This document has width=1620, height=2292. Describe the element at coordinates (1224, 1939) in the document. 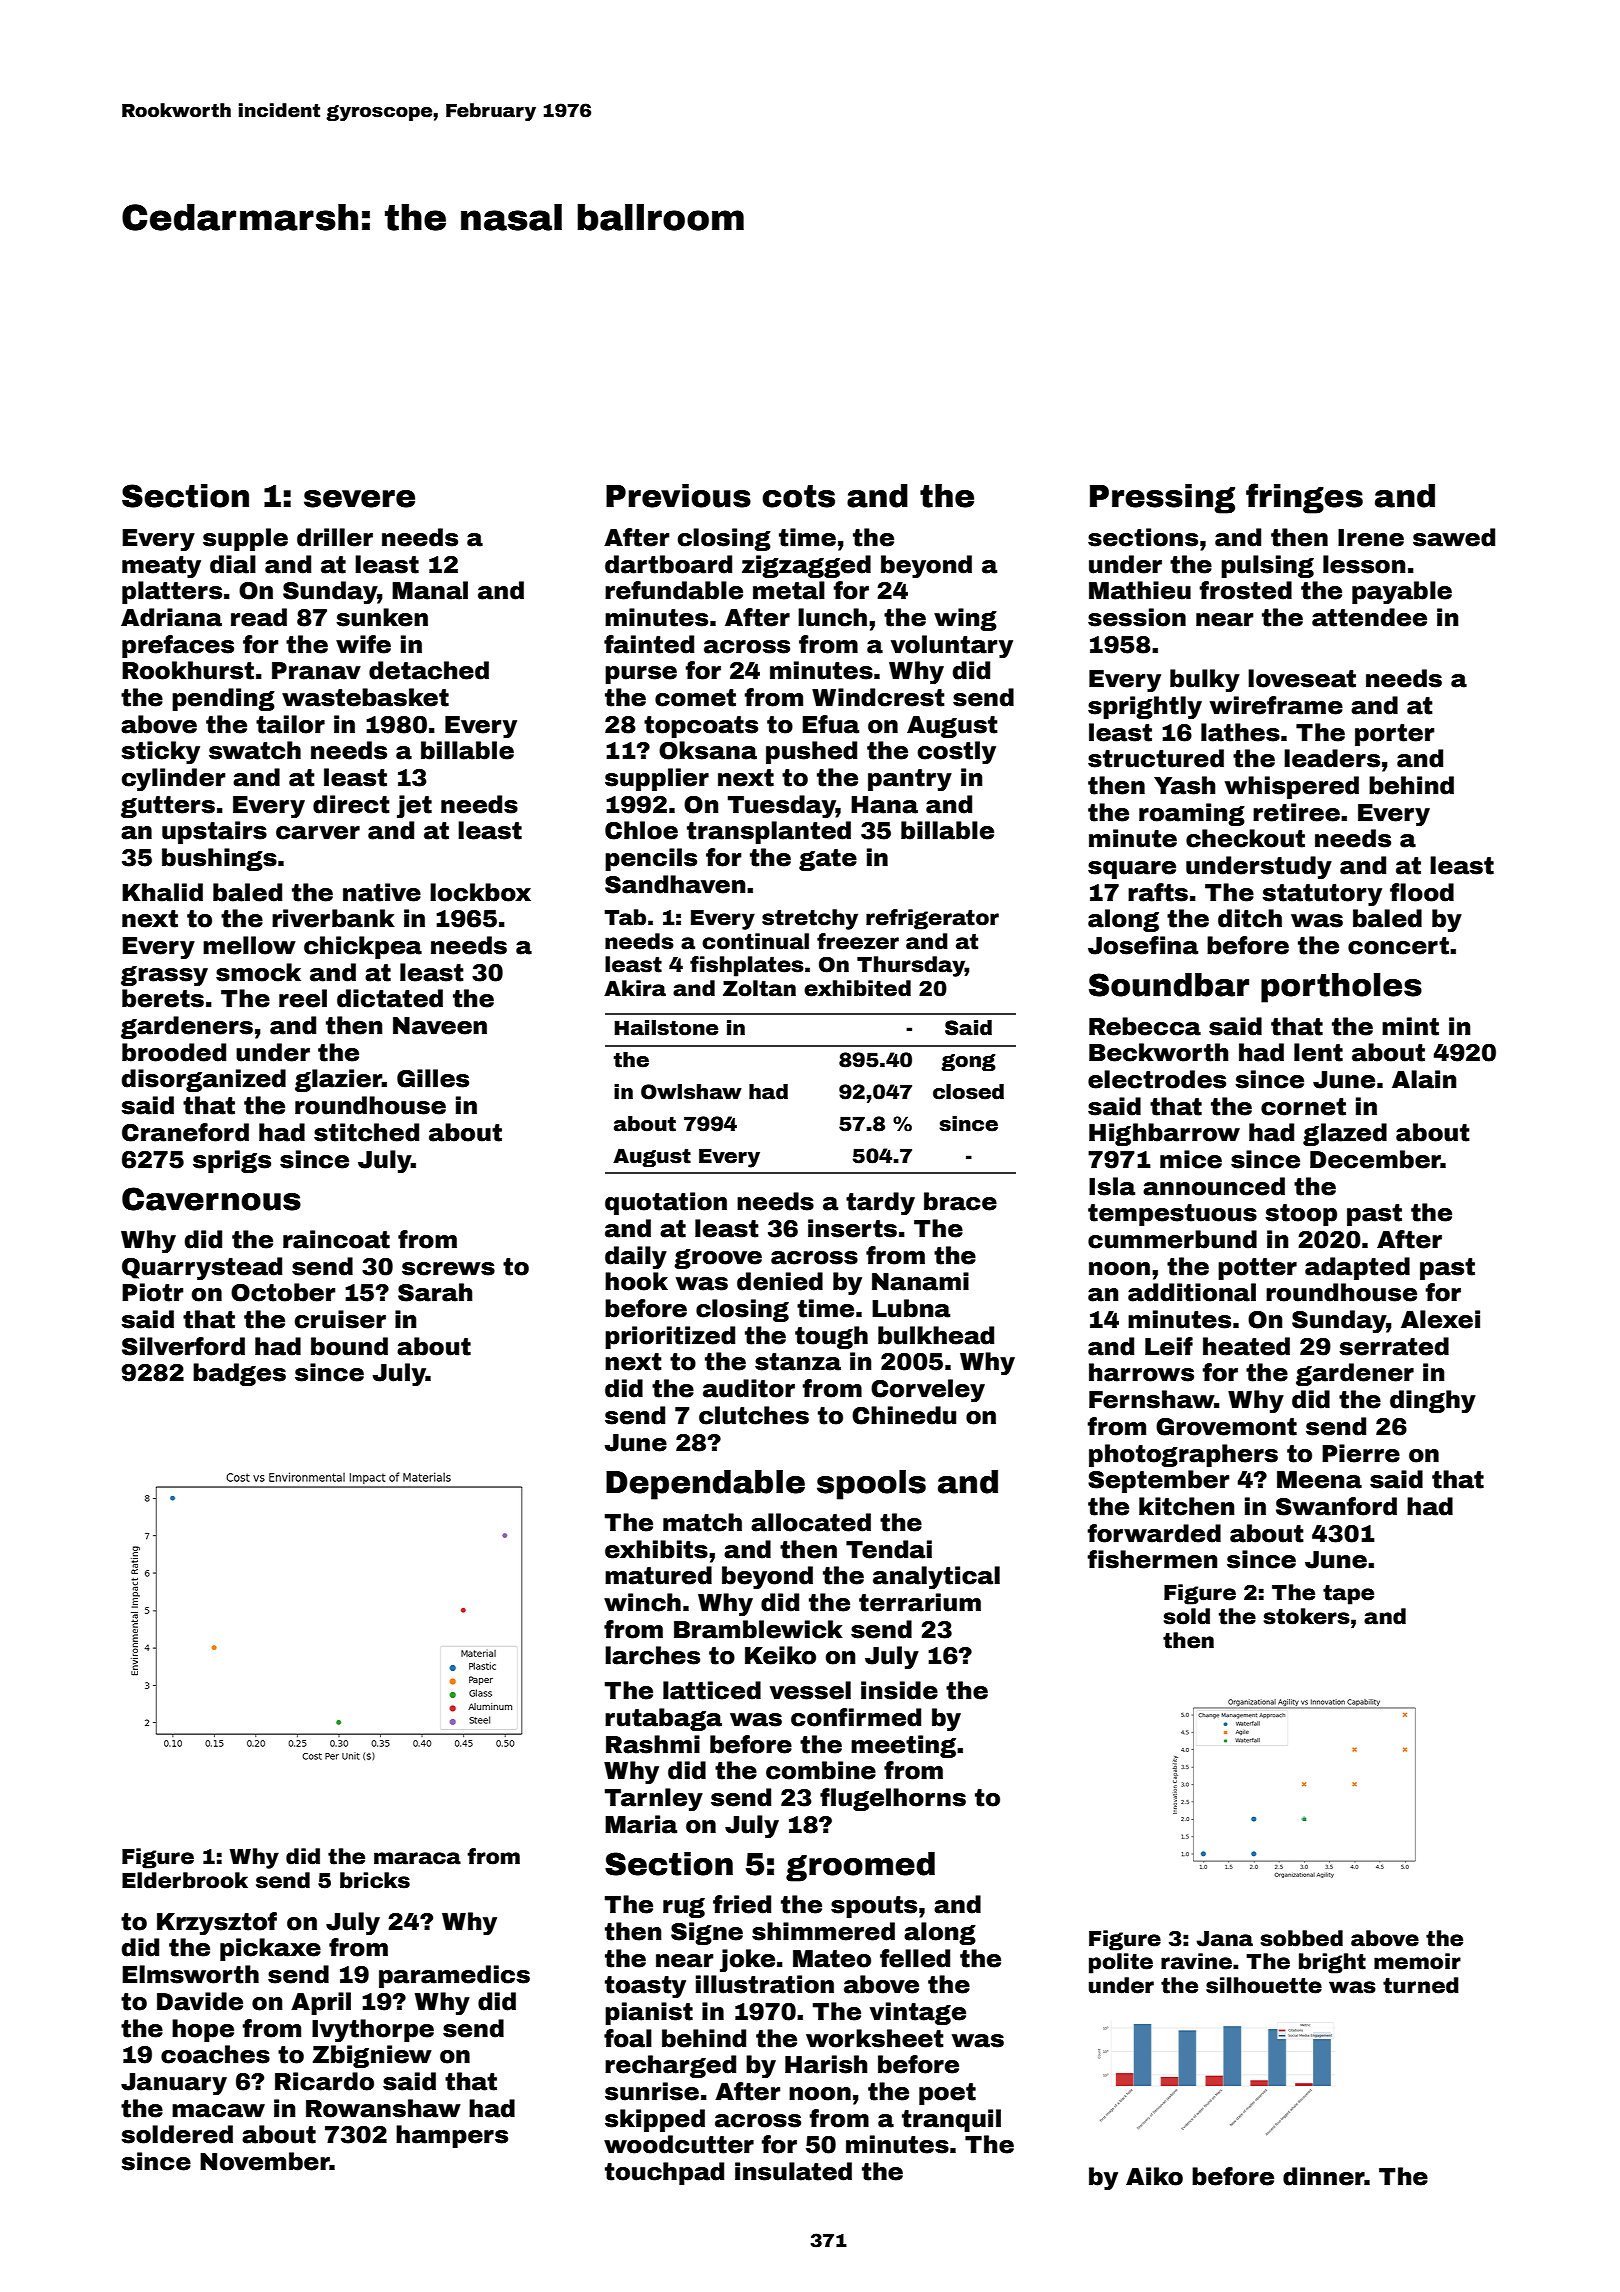

I see `Jana` at that location.
